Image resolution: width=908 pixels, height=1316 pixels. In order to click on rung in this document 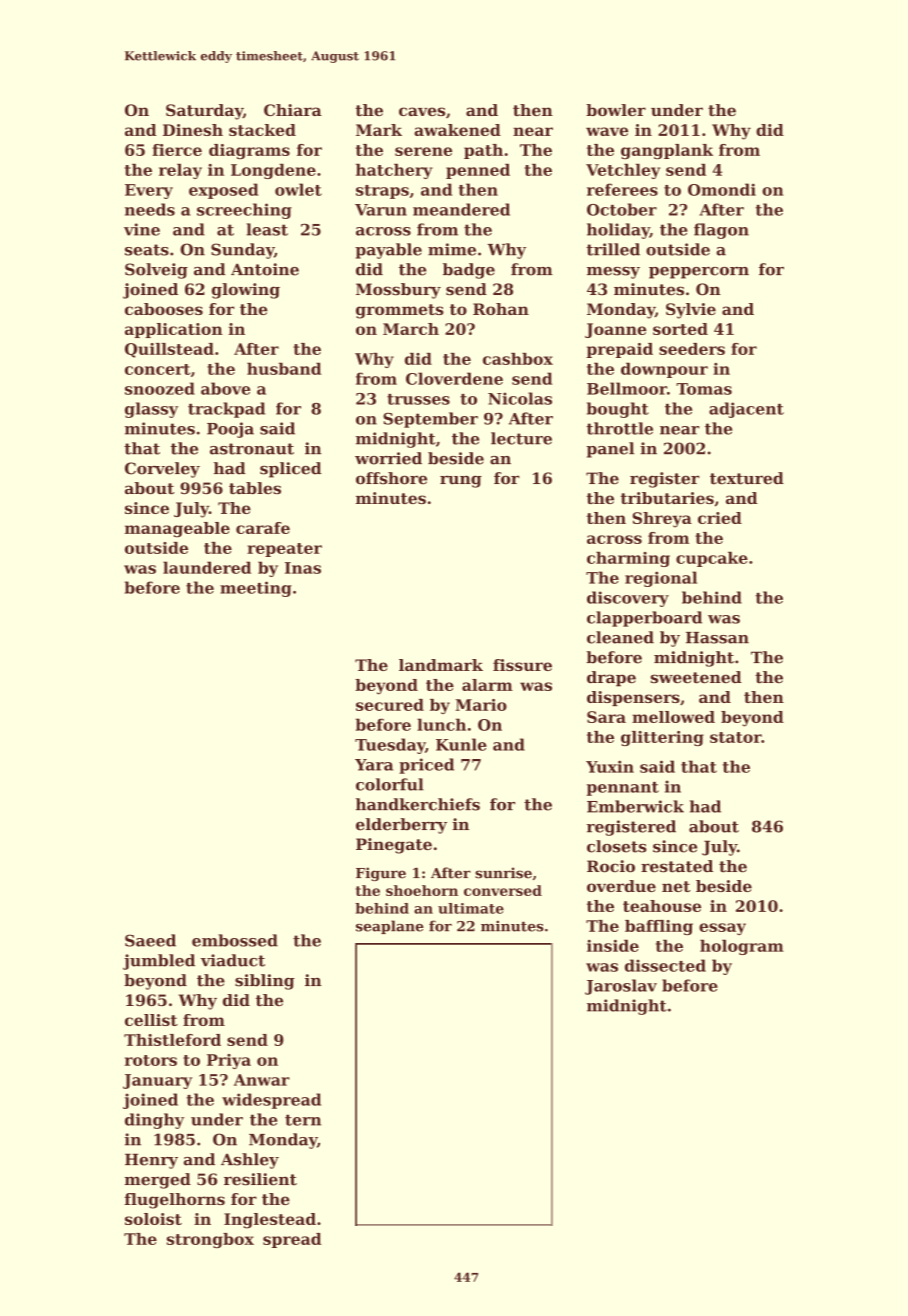, I will do `click(461, 481)`.
